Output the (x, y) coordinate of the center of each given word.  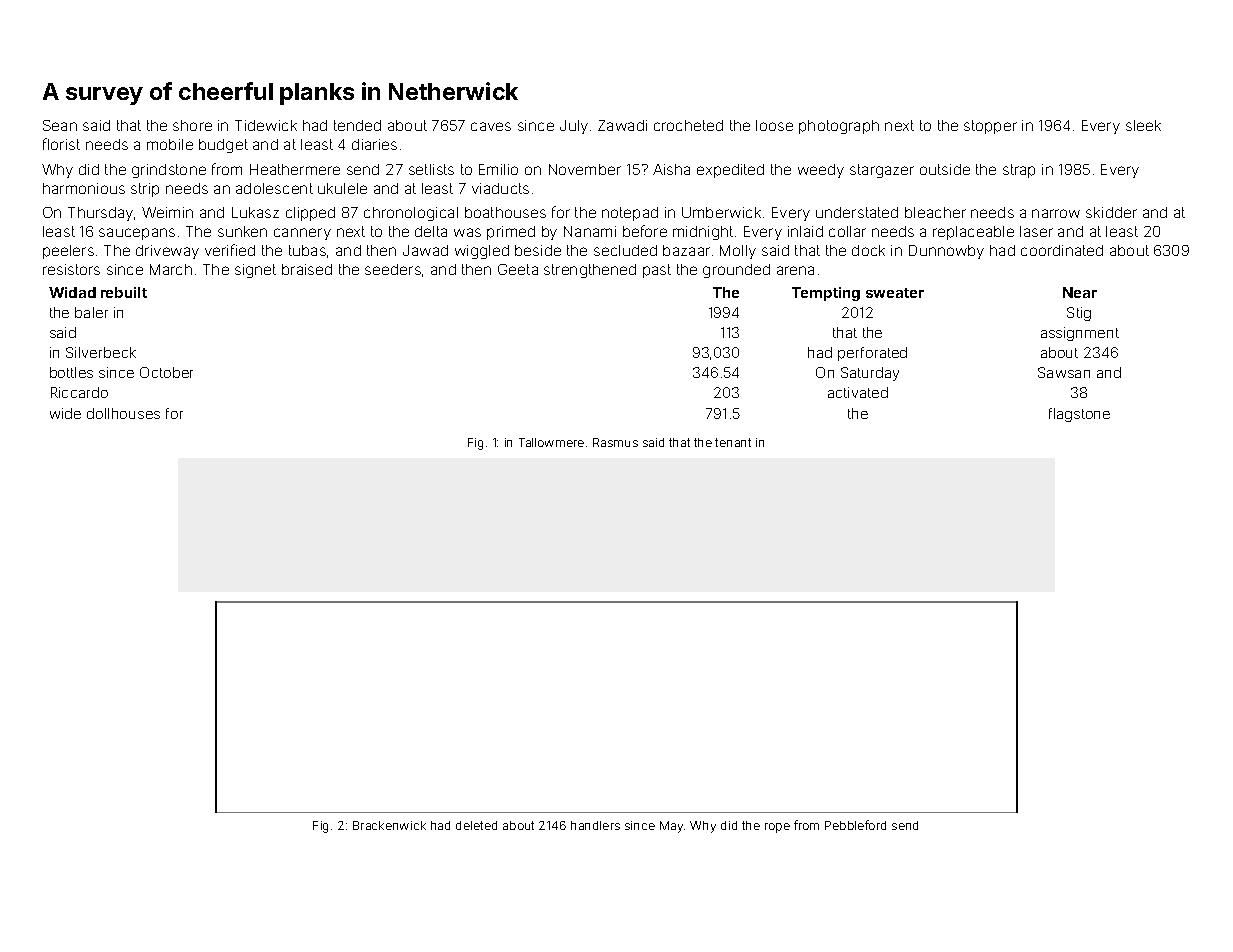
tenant (733, 442)
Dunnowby (946, 252)
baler (91, 312)
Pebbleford (855, 825)
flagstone (1079, 415)
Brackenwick (389, 825)
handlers (595, 825)
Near (1080, 292)
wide (65, 413)
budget (223, 146)
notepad (630, 214)
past (657, 271)
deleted (476, 825)
